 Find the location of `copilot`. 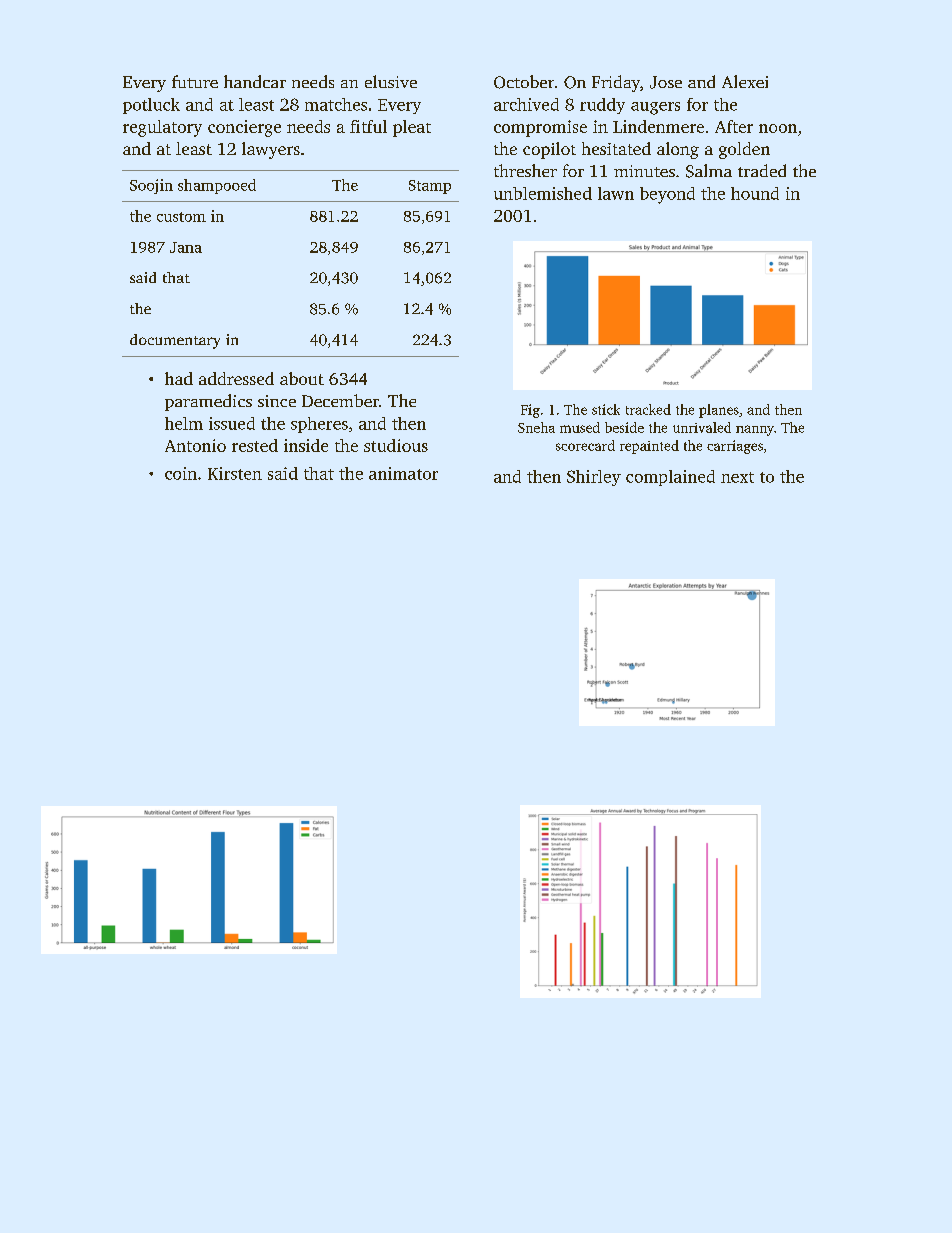

copilot is located at coordinates (549, 150).
